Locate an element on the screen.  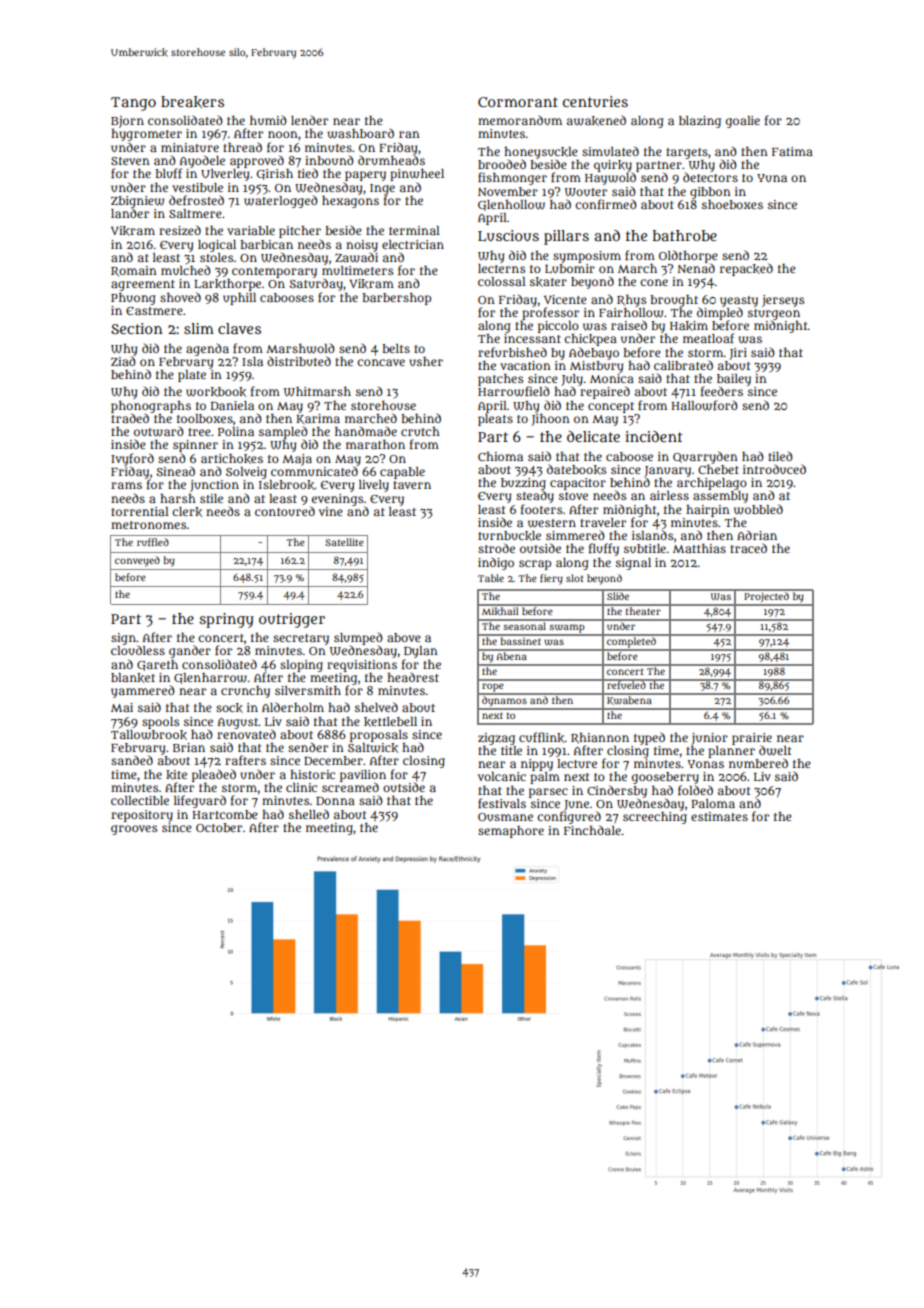
goalie is located at coordinates (743, 122).
